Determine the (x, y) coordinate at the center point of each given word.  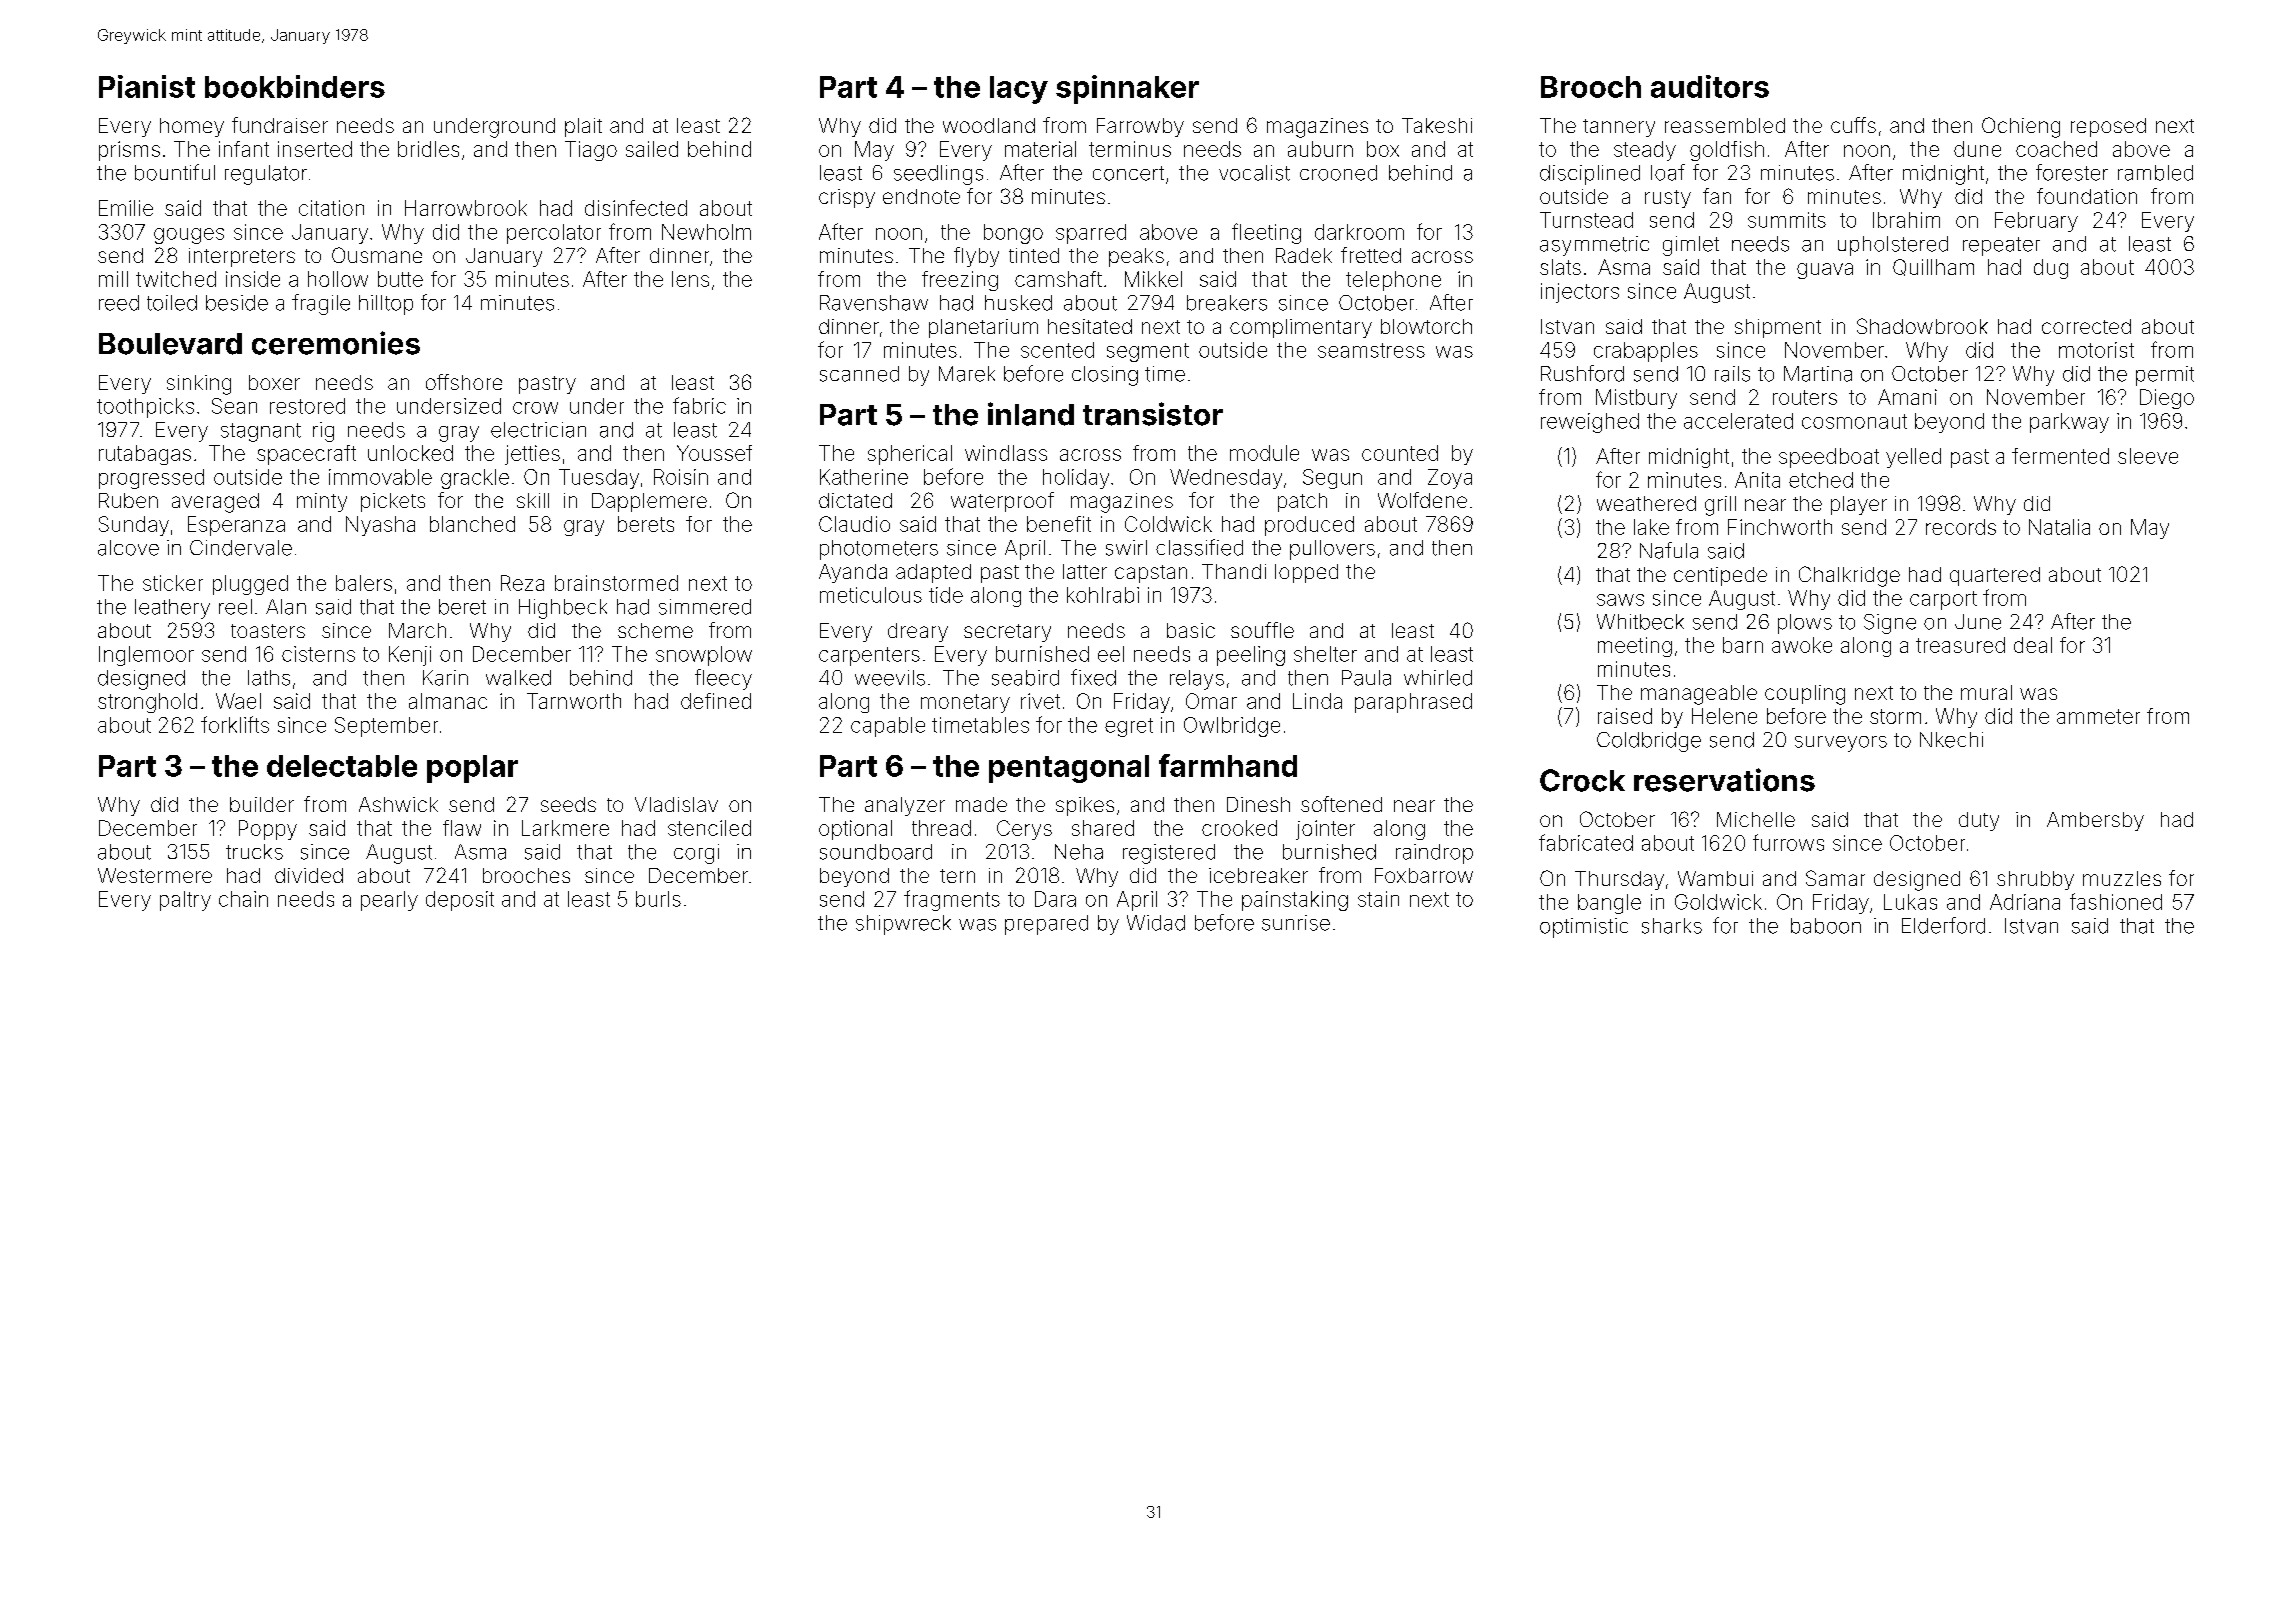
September (386, 727)
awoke (1802, 645)
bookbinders (295, 86)
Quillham (1933, 267)
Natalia (2059, 527)
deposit (460, 901)
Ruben (128, 500)
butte (400, 279)
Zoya (1450, 479)
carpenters (869, 656)
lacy (1019, 90)
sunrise (1296, 923)
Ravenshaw (874, 303)
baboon (1826, 926)
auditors (1710, 86)
